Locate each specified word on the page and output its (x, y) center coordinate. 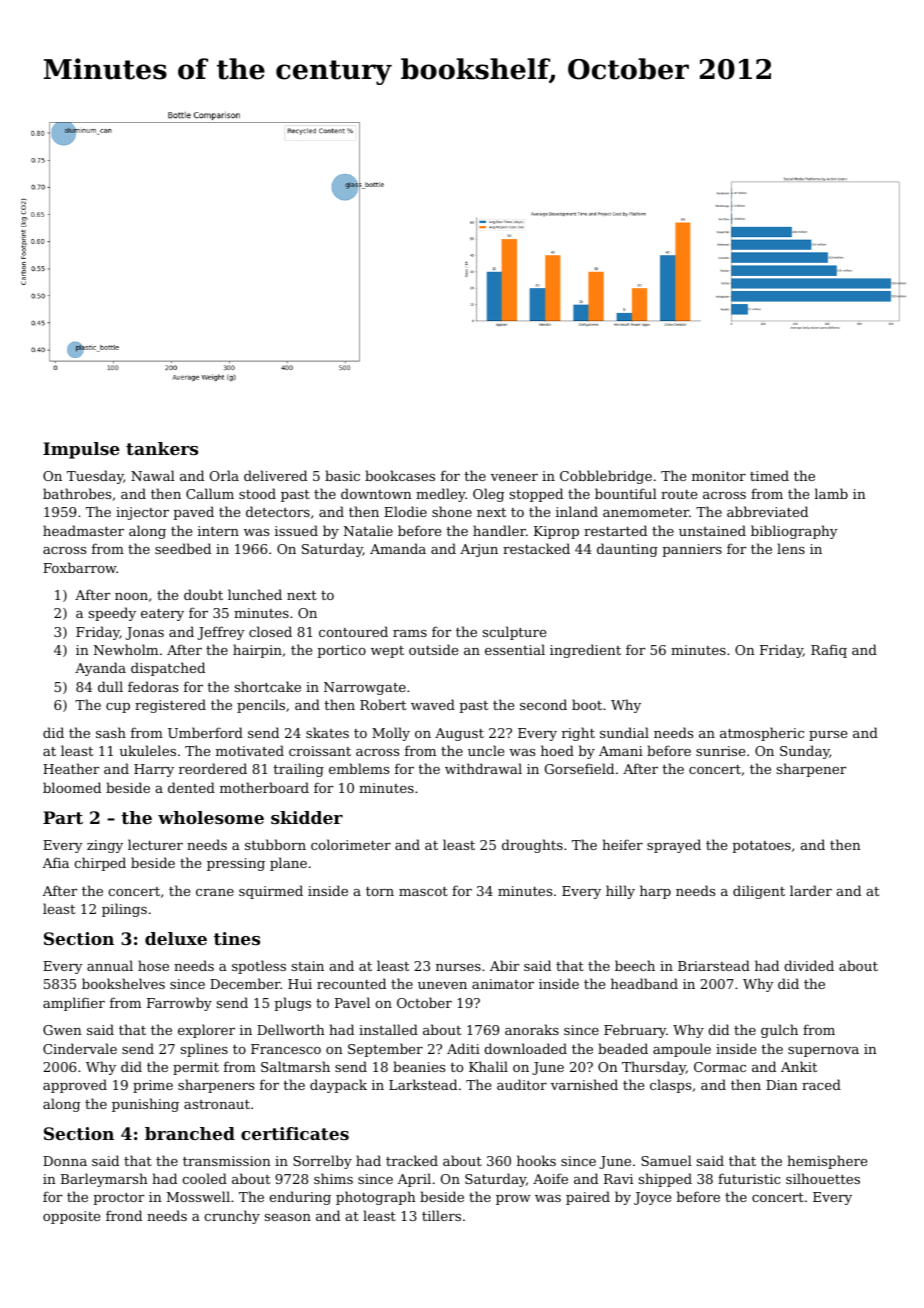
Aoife (550, 1178)
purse (828, 736)
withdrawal (483, 768)
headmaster (83, 530)
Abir (504, 965)
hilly (620, 892)
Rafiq (829, 651)
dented (191, 787)
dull (110, 686)
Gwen (62, 1030)
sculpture (514, 633)
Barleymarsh (104, 1180)
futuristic (749, 1178)
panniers (692, 550)
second (543, 704)
